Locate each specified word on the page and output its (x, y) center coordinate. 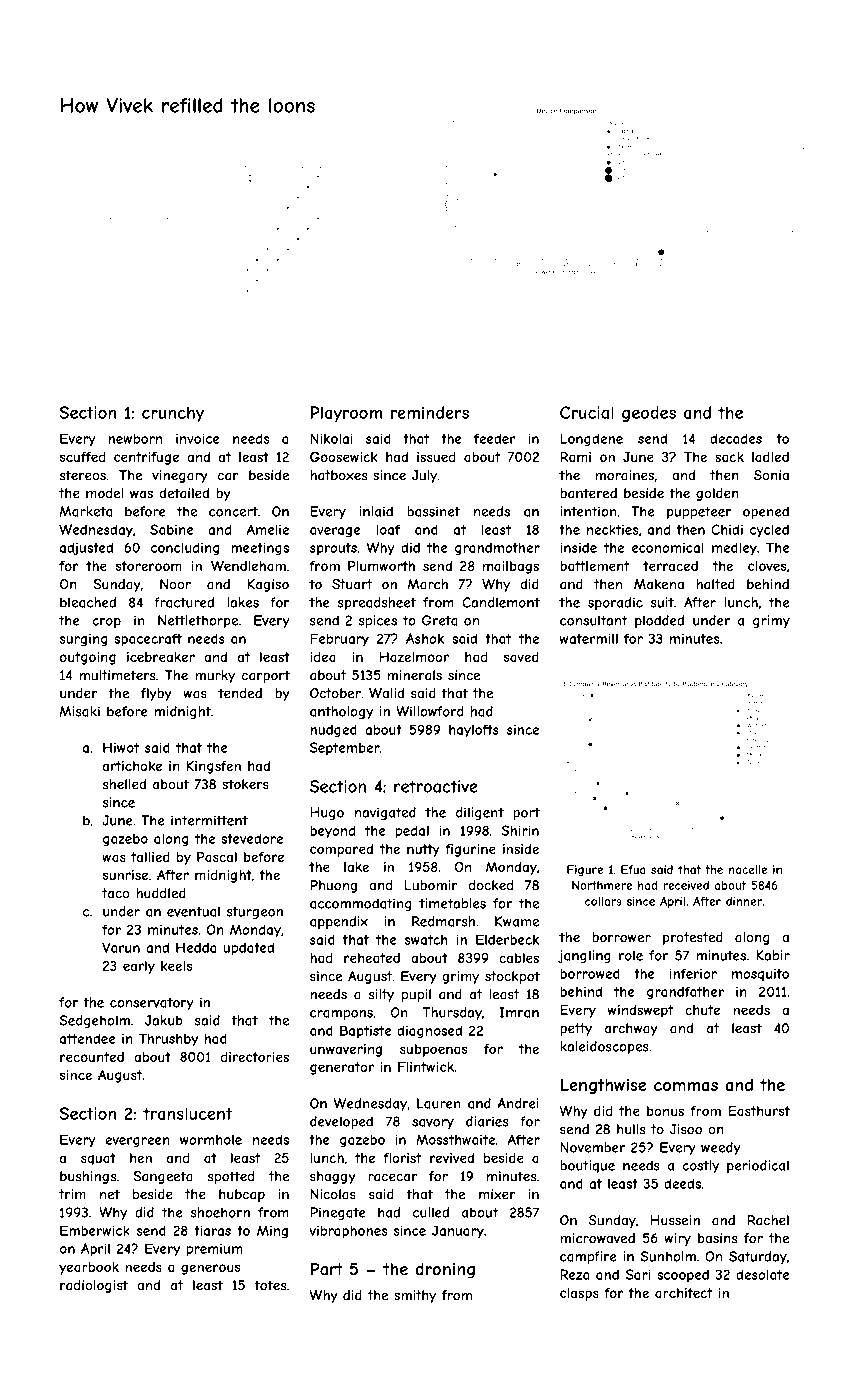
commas (686, 1086)
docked (491, 885)
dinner (744, 901)
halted (716, 584)
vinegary (180, 476)
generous (210, 1269)
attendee (87, 1038)
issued (436, 457)
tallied (150, 857)
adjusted (86, 549)
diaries (487, 1121)
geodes (649, 414)
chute (702, 1010)
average (335, 532)
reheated (372, 958)
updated (248, 949)
